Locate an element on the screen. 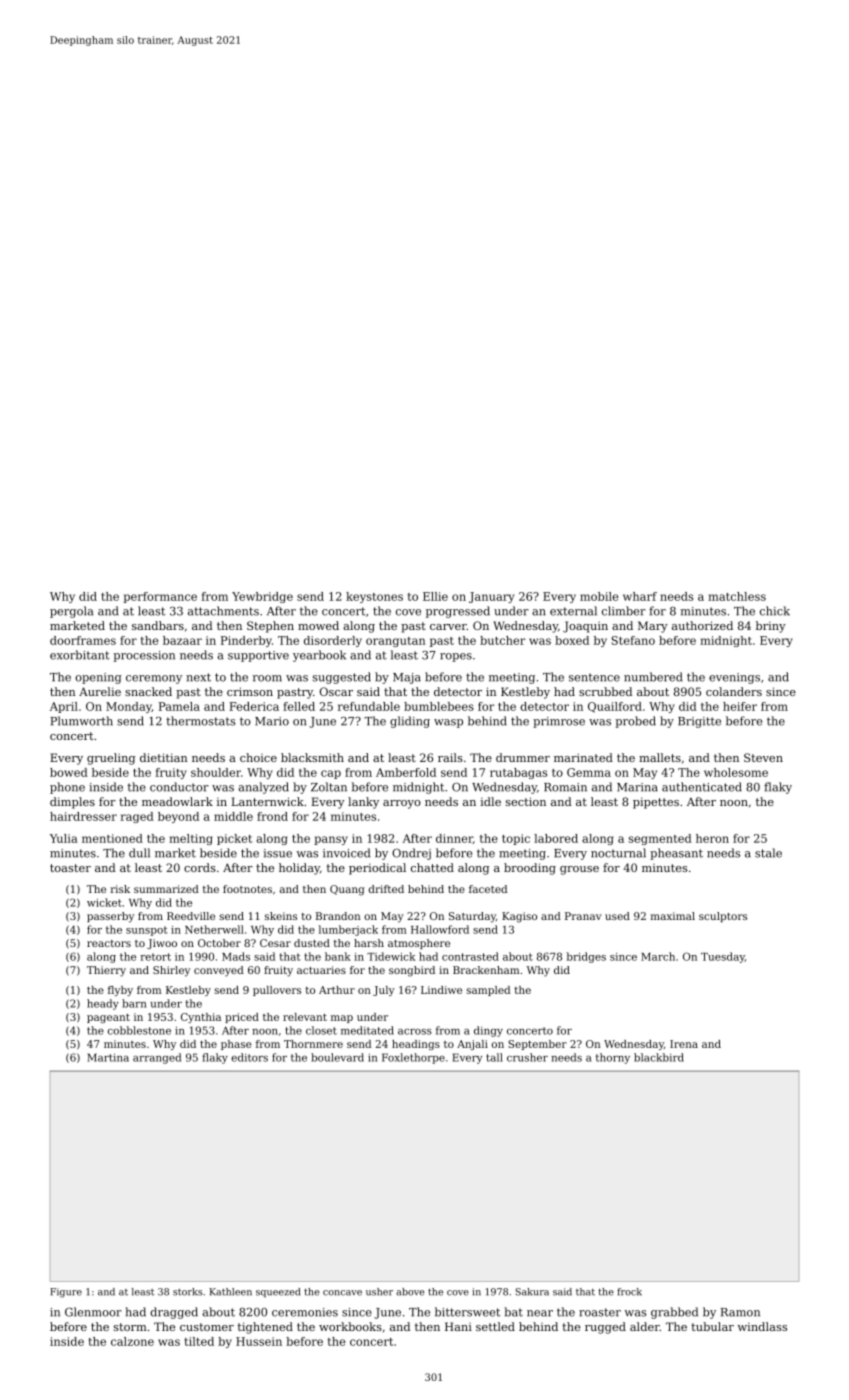  blacksmith is located at coordinates (312, 757).
